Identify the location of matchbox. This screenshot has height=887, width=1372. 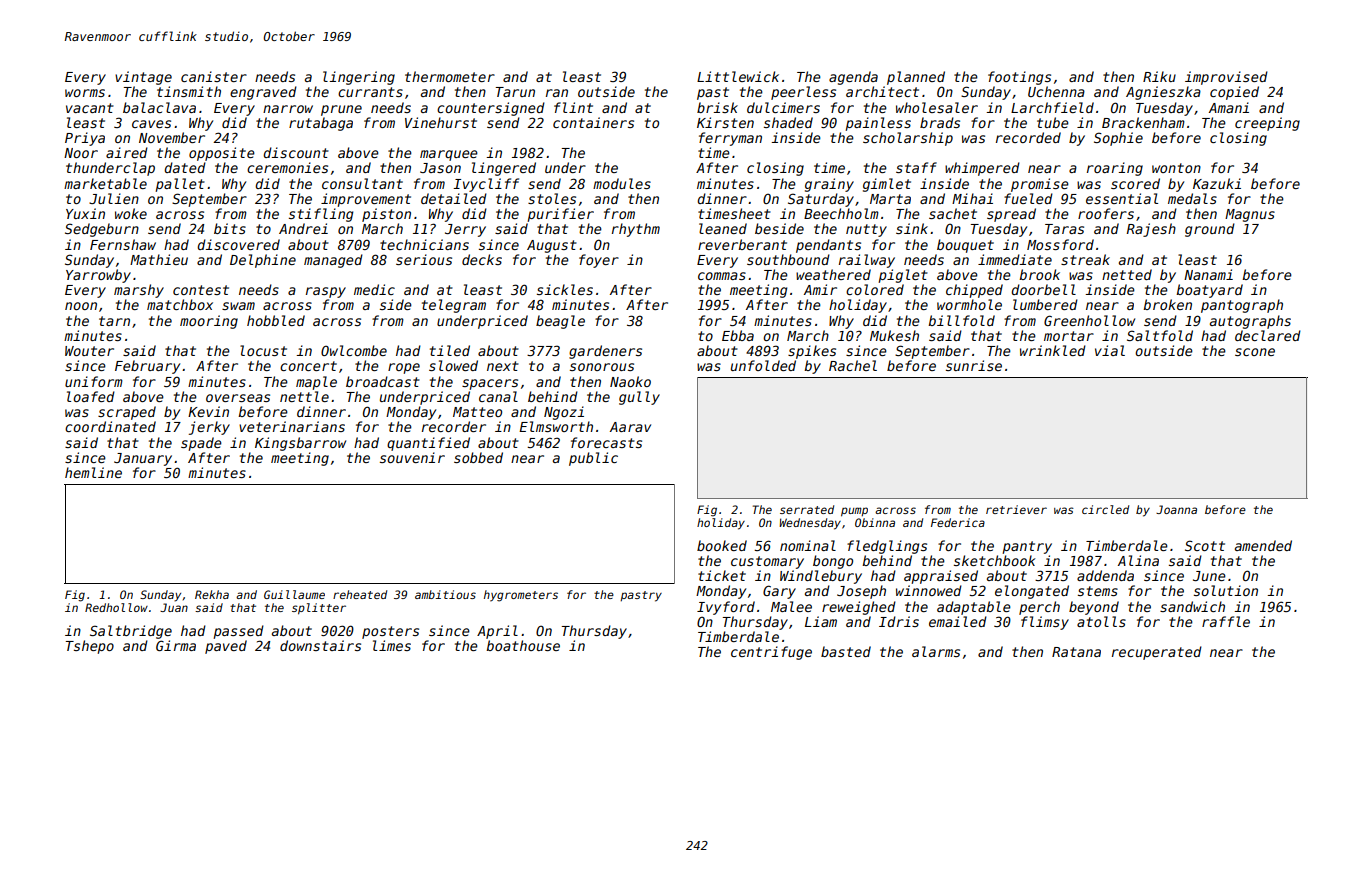
(180, 304).
